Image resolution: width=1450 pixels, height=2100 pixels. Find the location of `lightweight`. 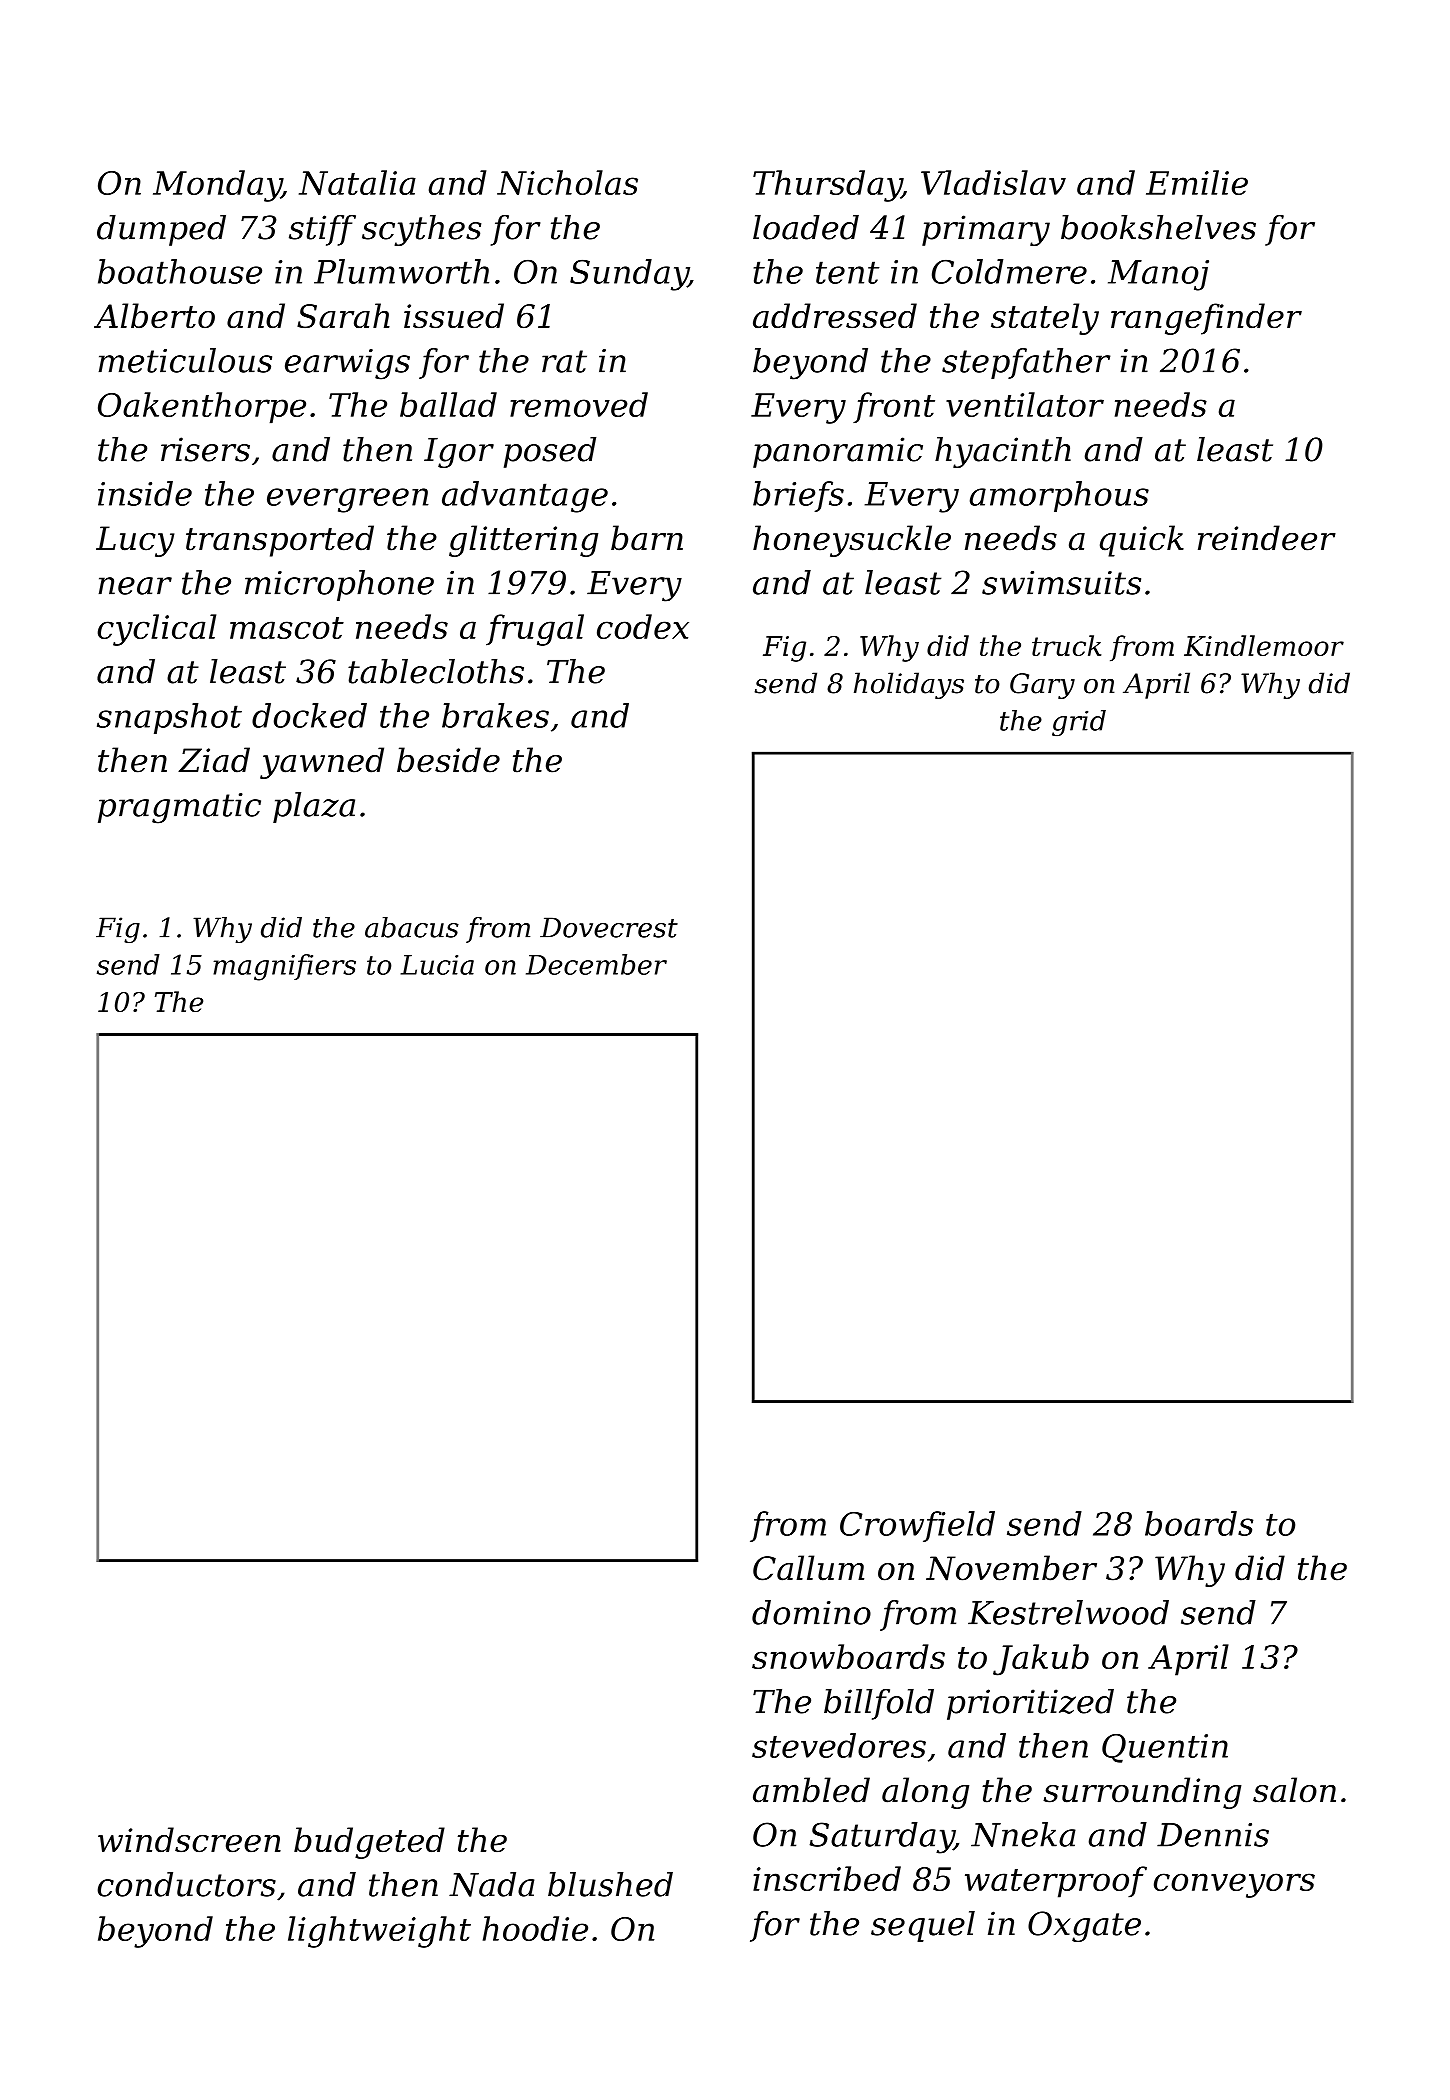

lightweight is located at coordinates (379, 1932).
